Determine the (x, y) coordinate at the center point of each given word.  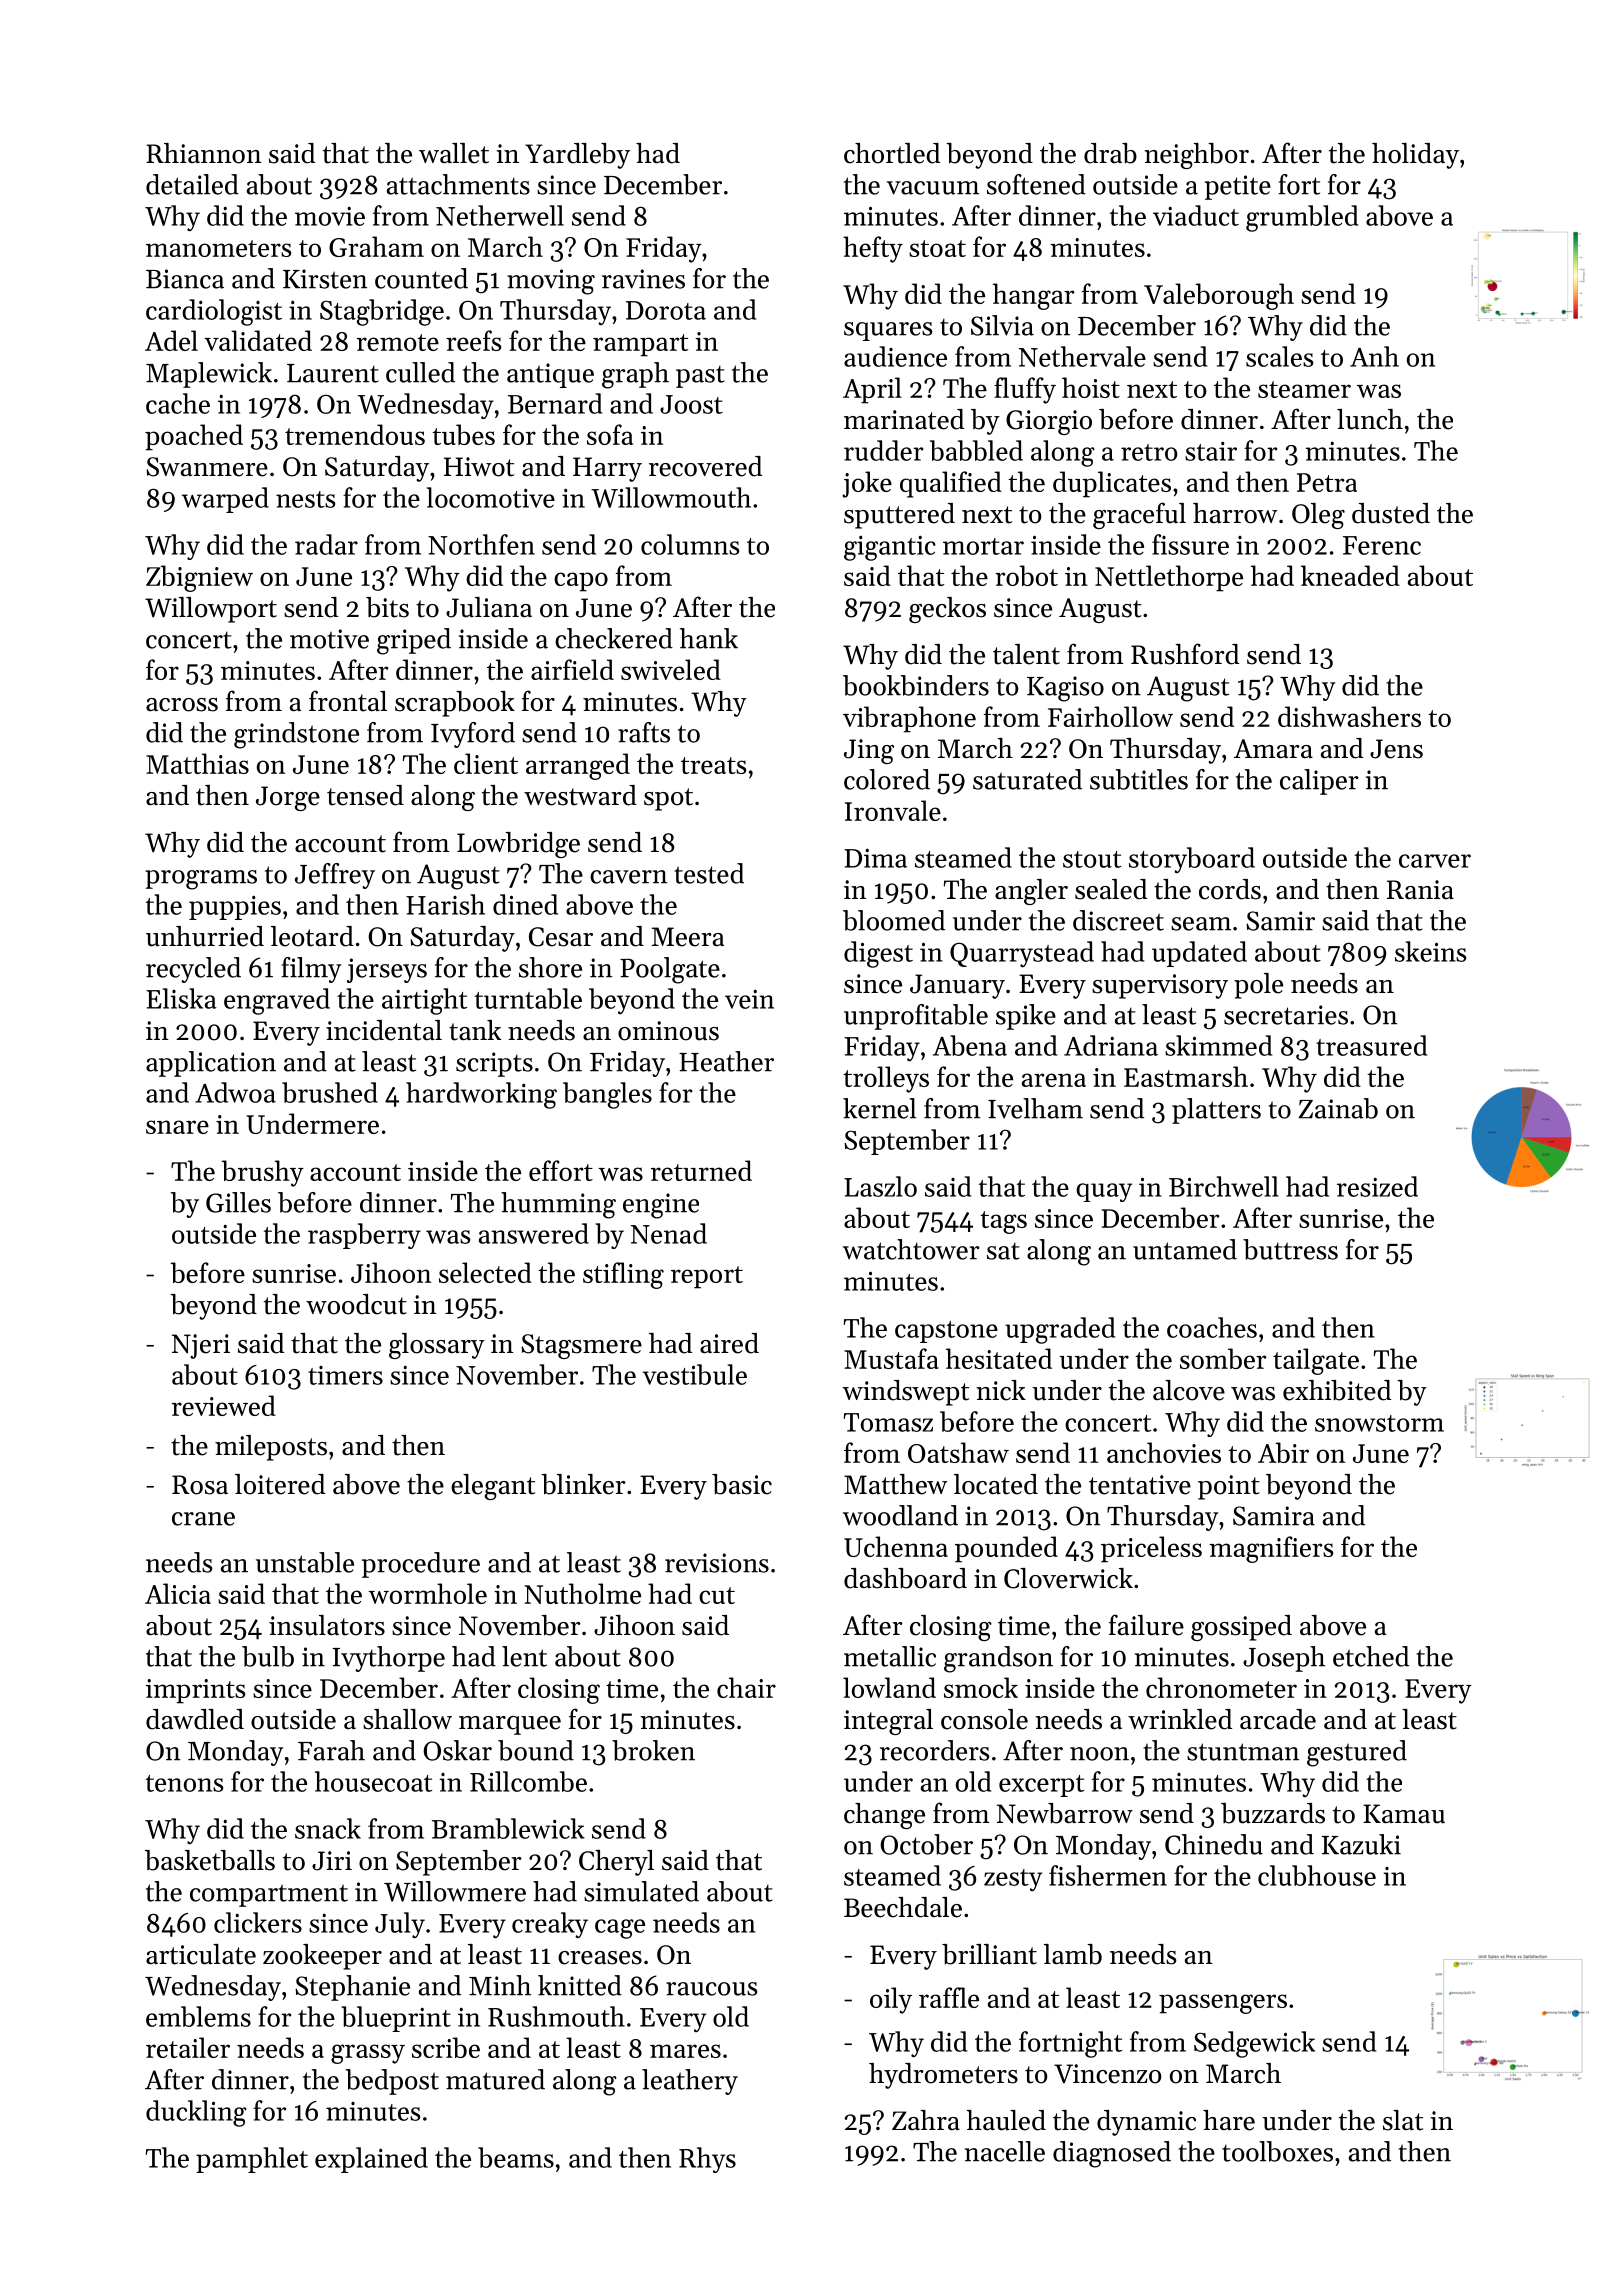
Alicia (178, 1593)
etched (1371, 1656)
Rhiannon (204, 153)
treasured (1371, 1045)
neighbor (1196, 156)
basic (742, 1484)
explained (371, 2160)
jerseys (387, 970)
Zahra (926, 2120)
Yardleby (577, 156)
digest (878, 954)
